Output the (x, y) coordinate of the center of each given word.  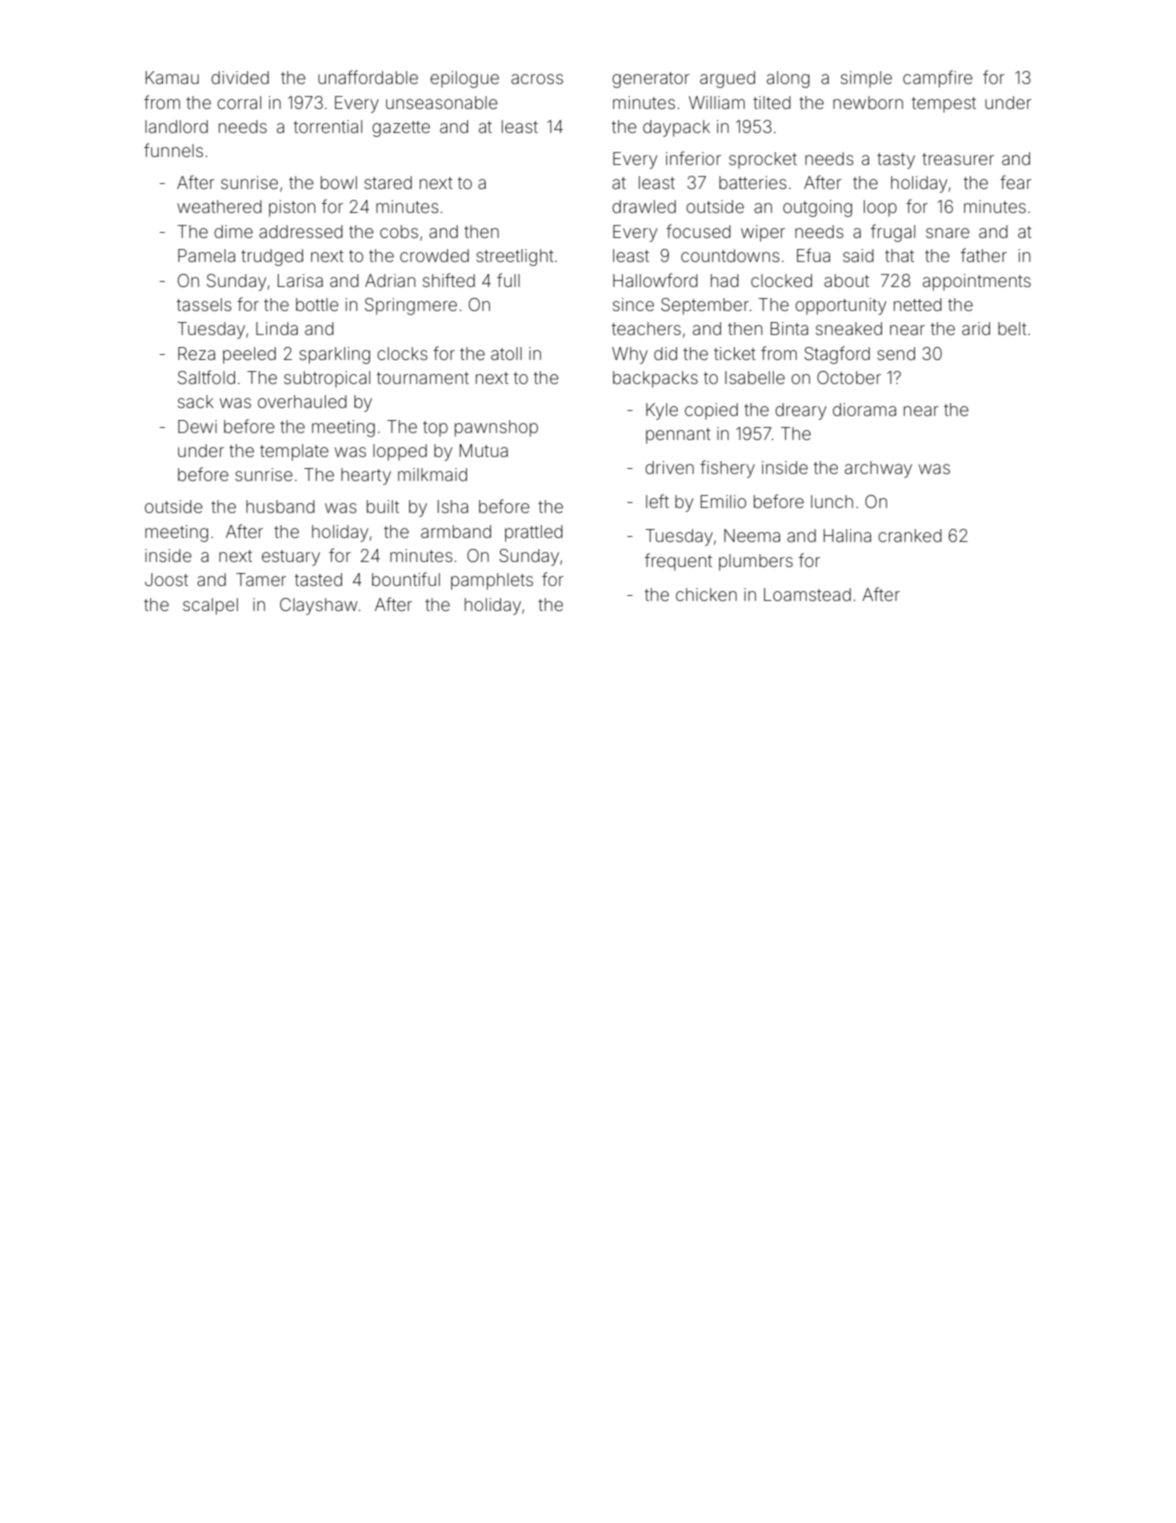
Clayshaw (318, 606)
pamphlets (492, 581)
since (633, 304)
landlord (176, 126)
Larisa (300, 280)
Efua (813, 255)
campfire (938, 79)
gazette (401, 129)
